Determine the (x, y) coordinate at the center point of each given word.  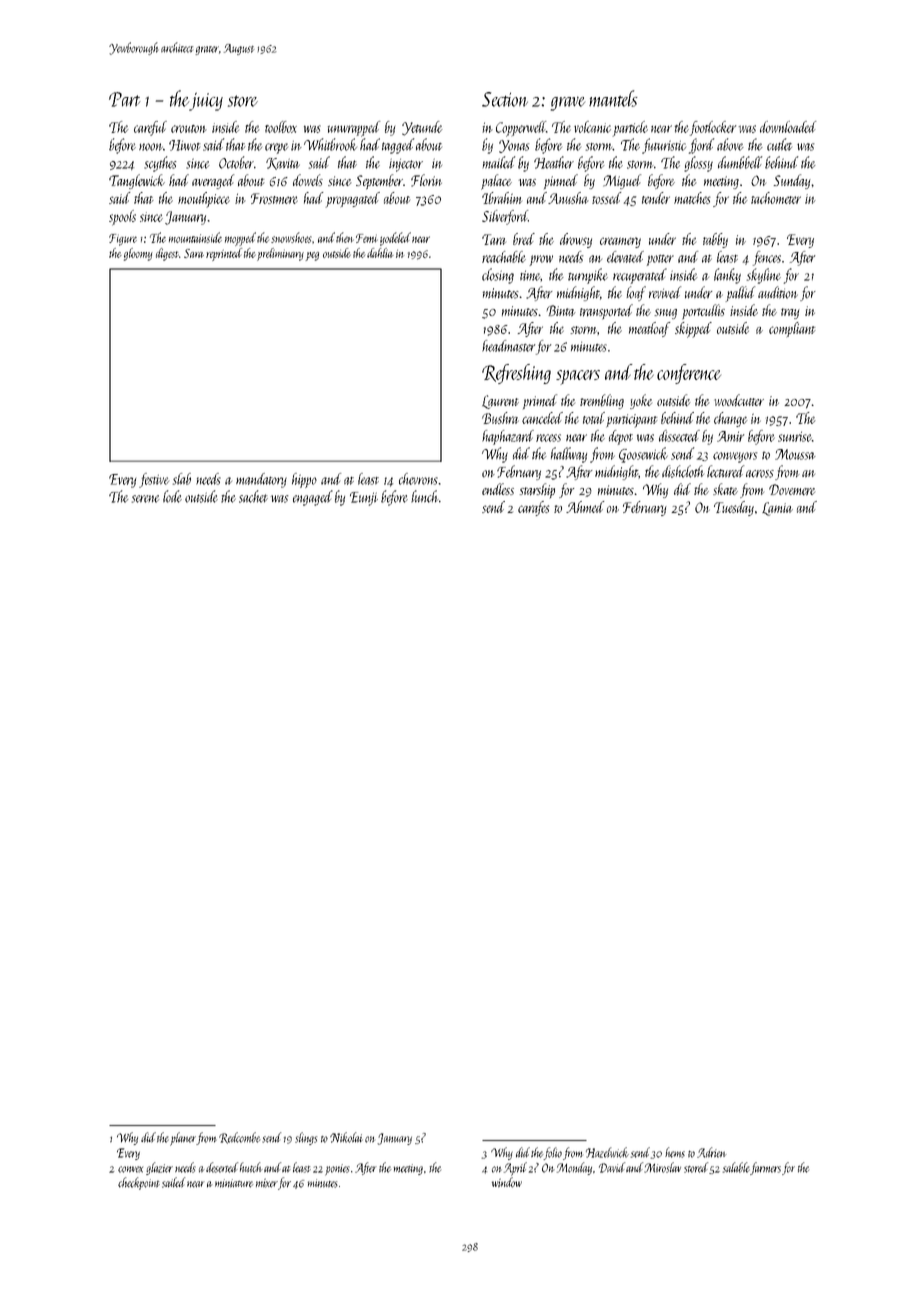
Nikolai (346, 1137)
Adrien (712, 1152)
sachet (253, 496)
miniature (234, 1183)
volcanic (592, 127)
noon (151, 147)
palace (496, 182)
